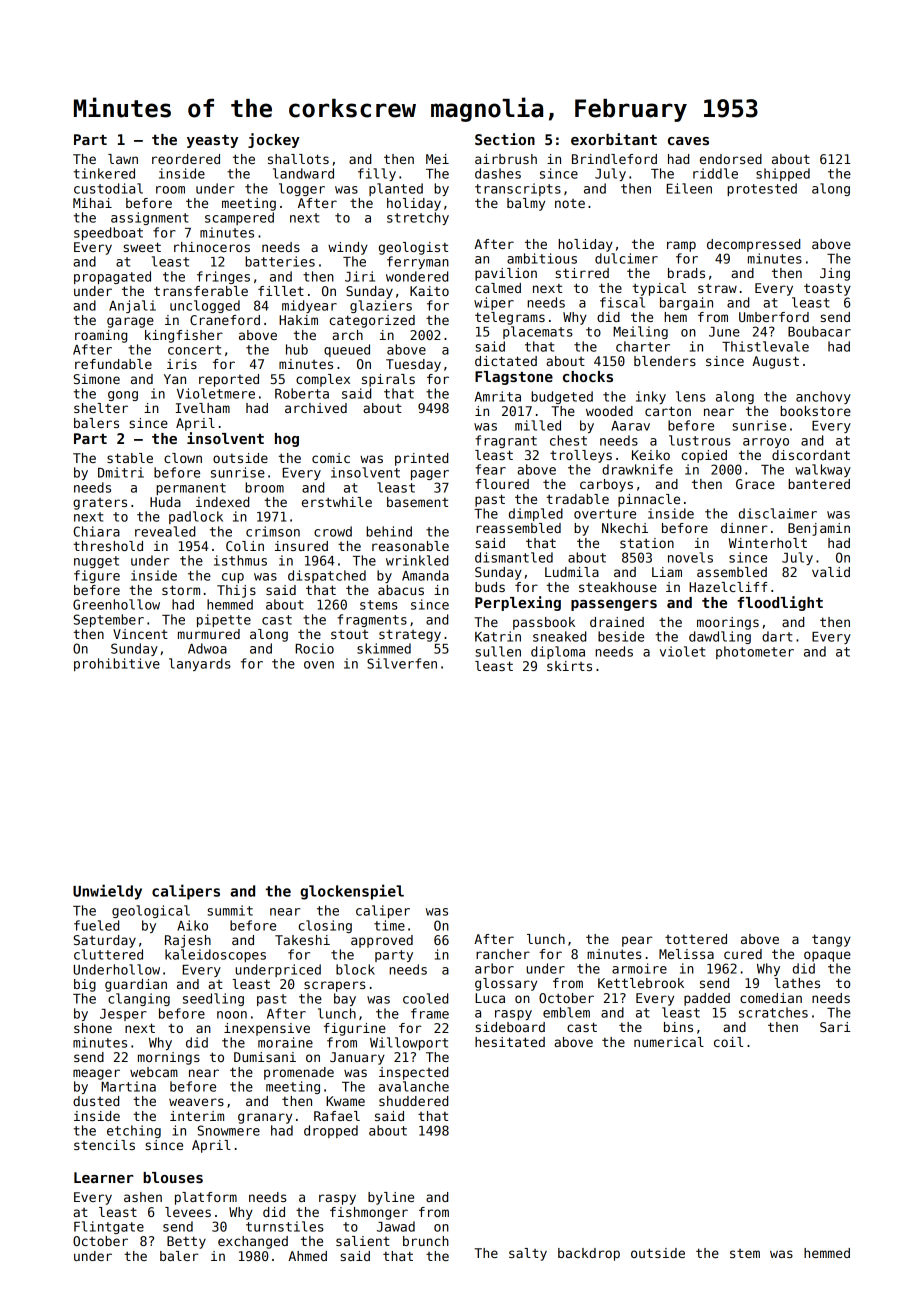  Describe the element at coordinates (200, 664) in the screenshot. I see `lanyards` at that location.
